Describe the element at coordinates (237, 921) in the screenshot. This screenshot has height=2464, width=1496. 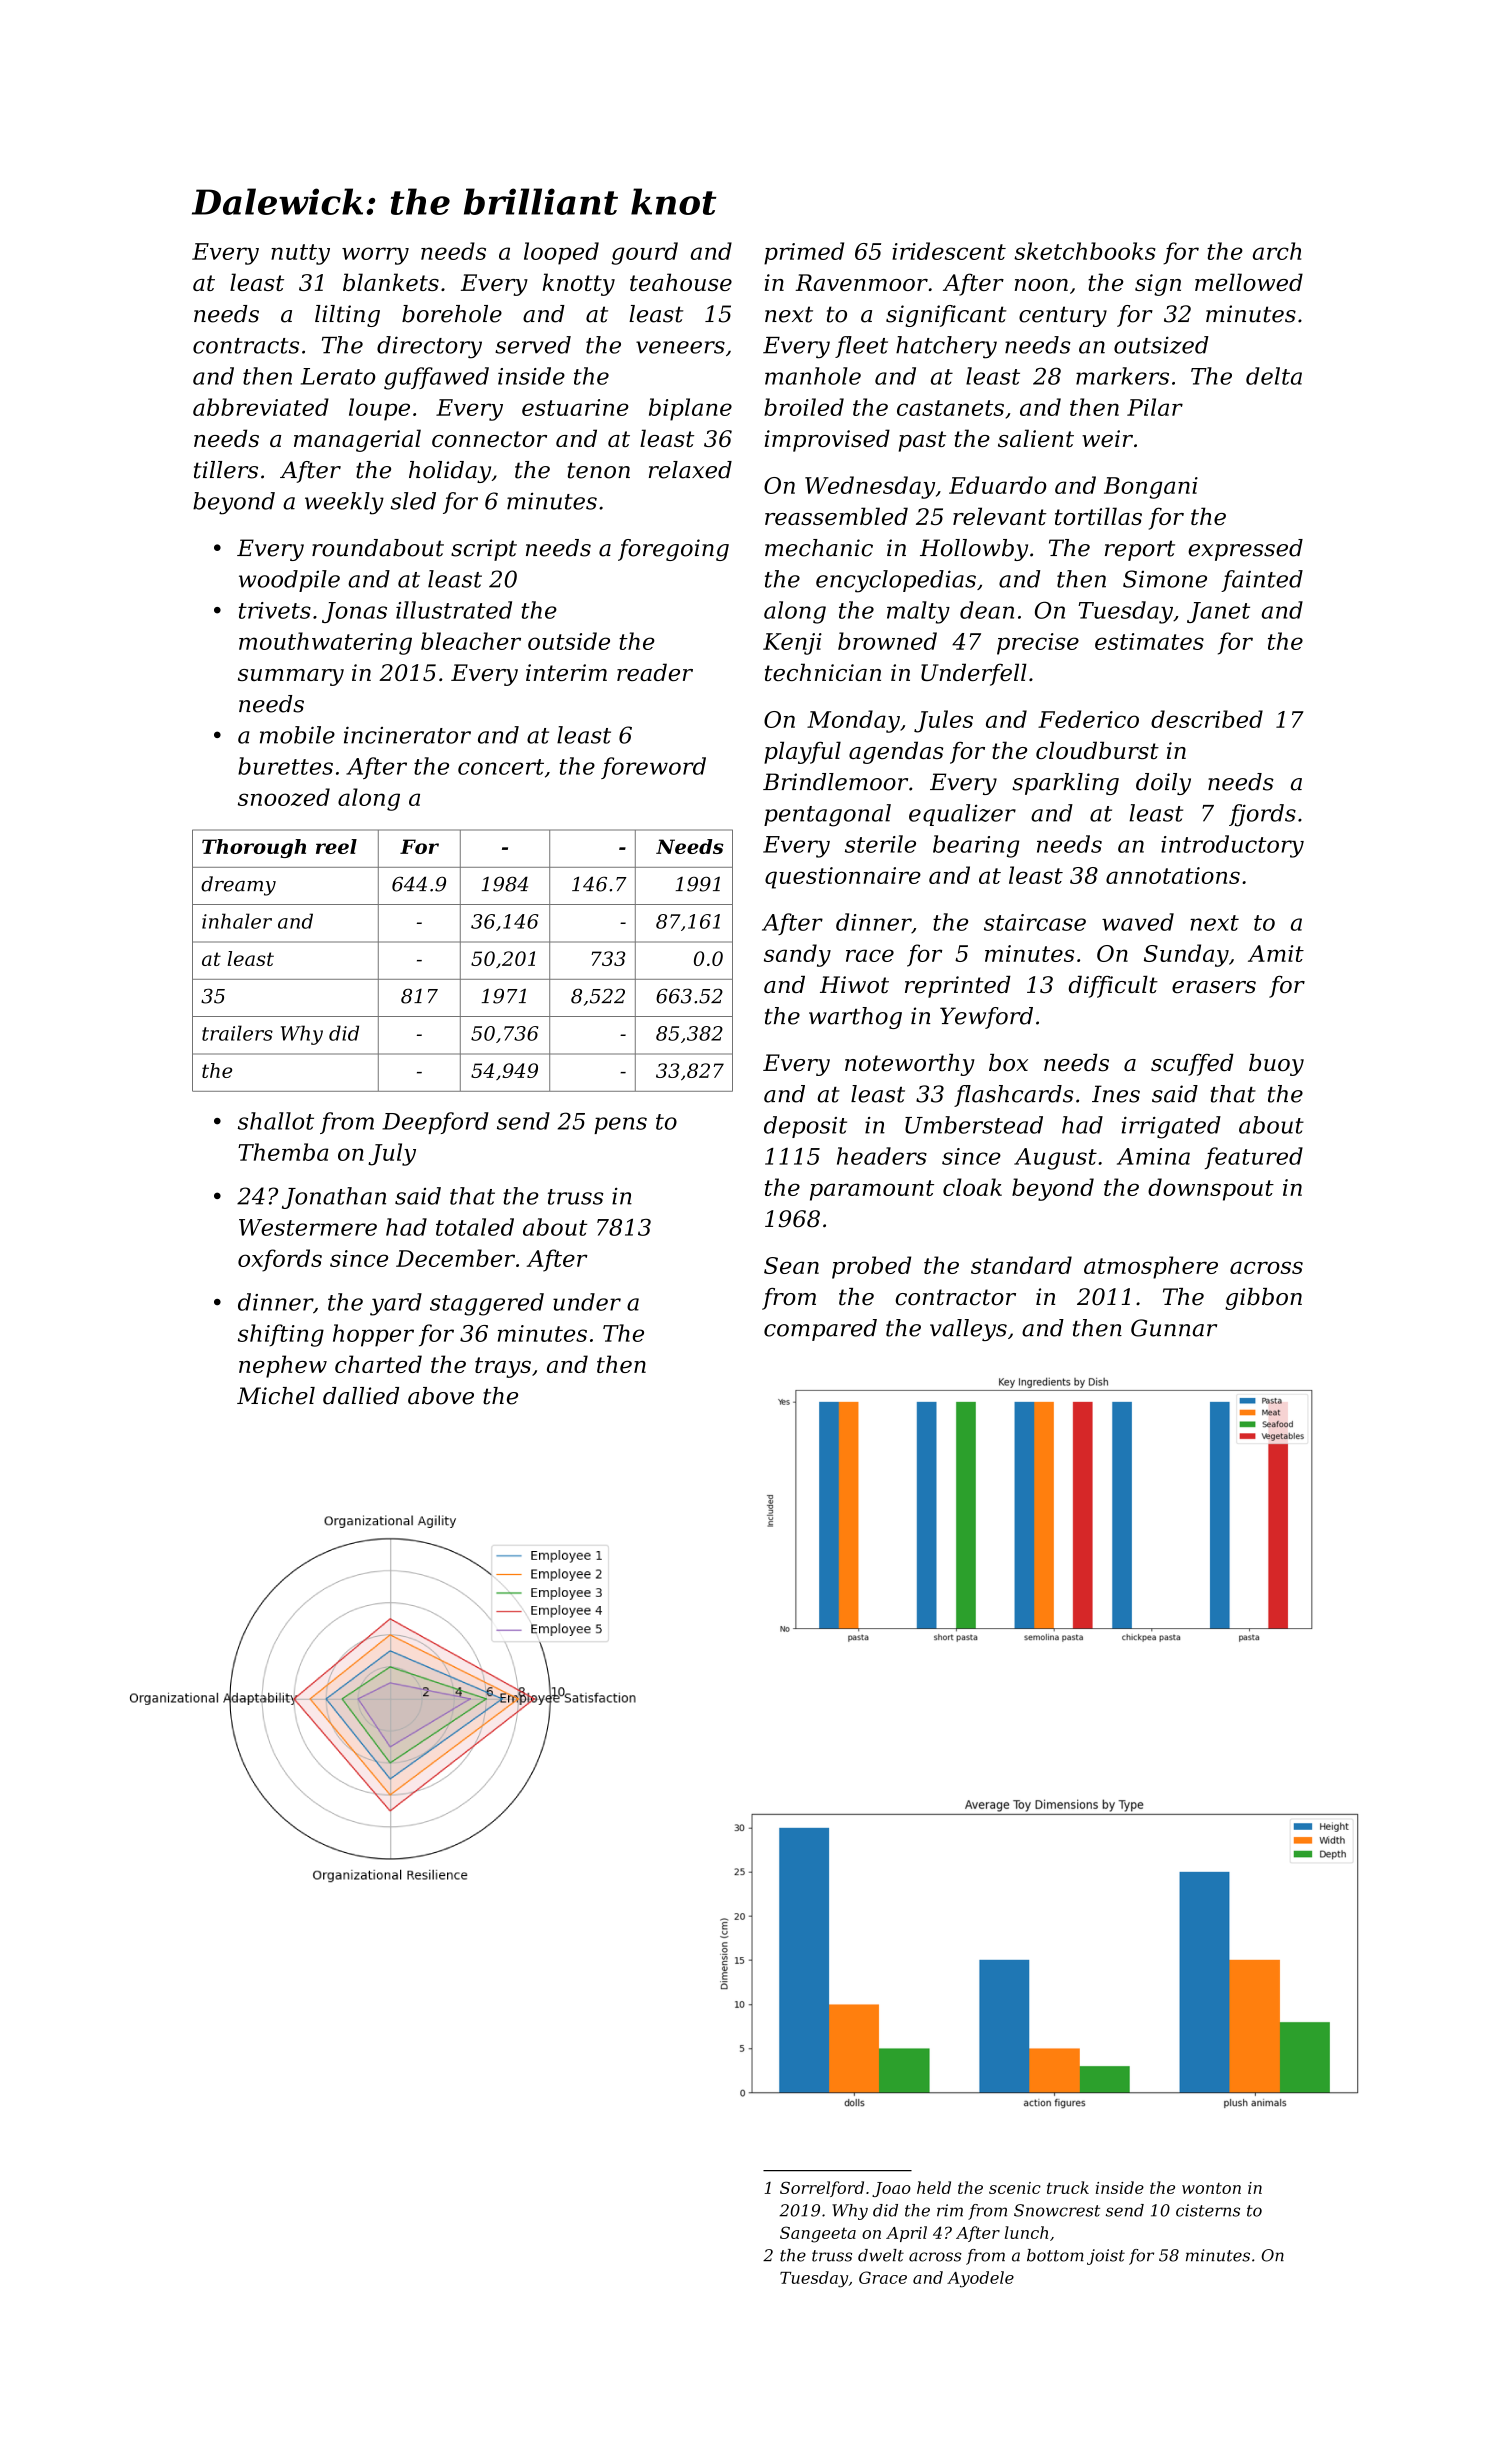
I see `inhaler` at that location.
